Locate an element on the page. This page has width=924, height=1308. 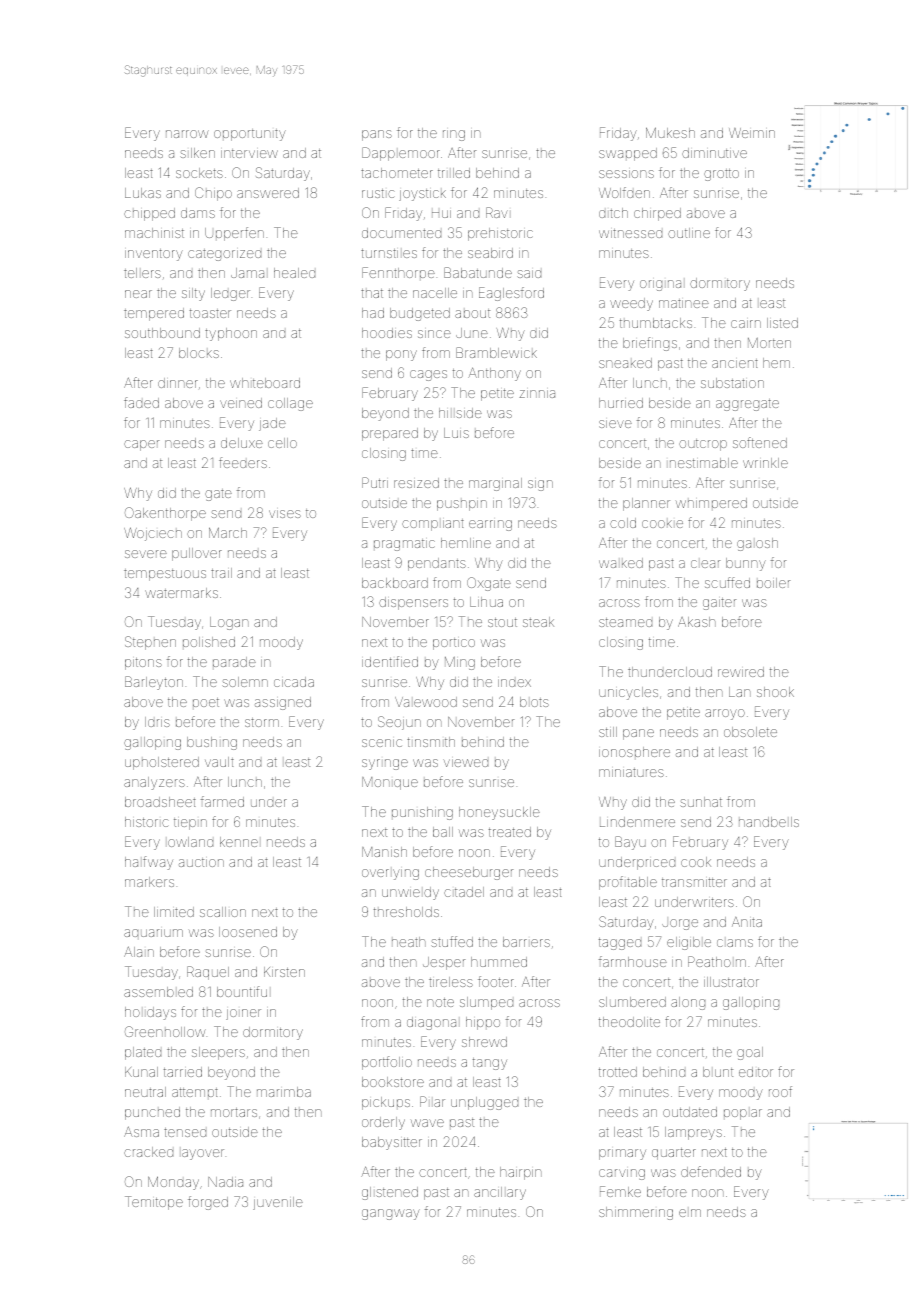
Asma is located at coordinates (141, 1131).
